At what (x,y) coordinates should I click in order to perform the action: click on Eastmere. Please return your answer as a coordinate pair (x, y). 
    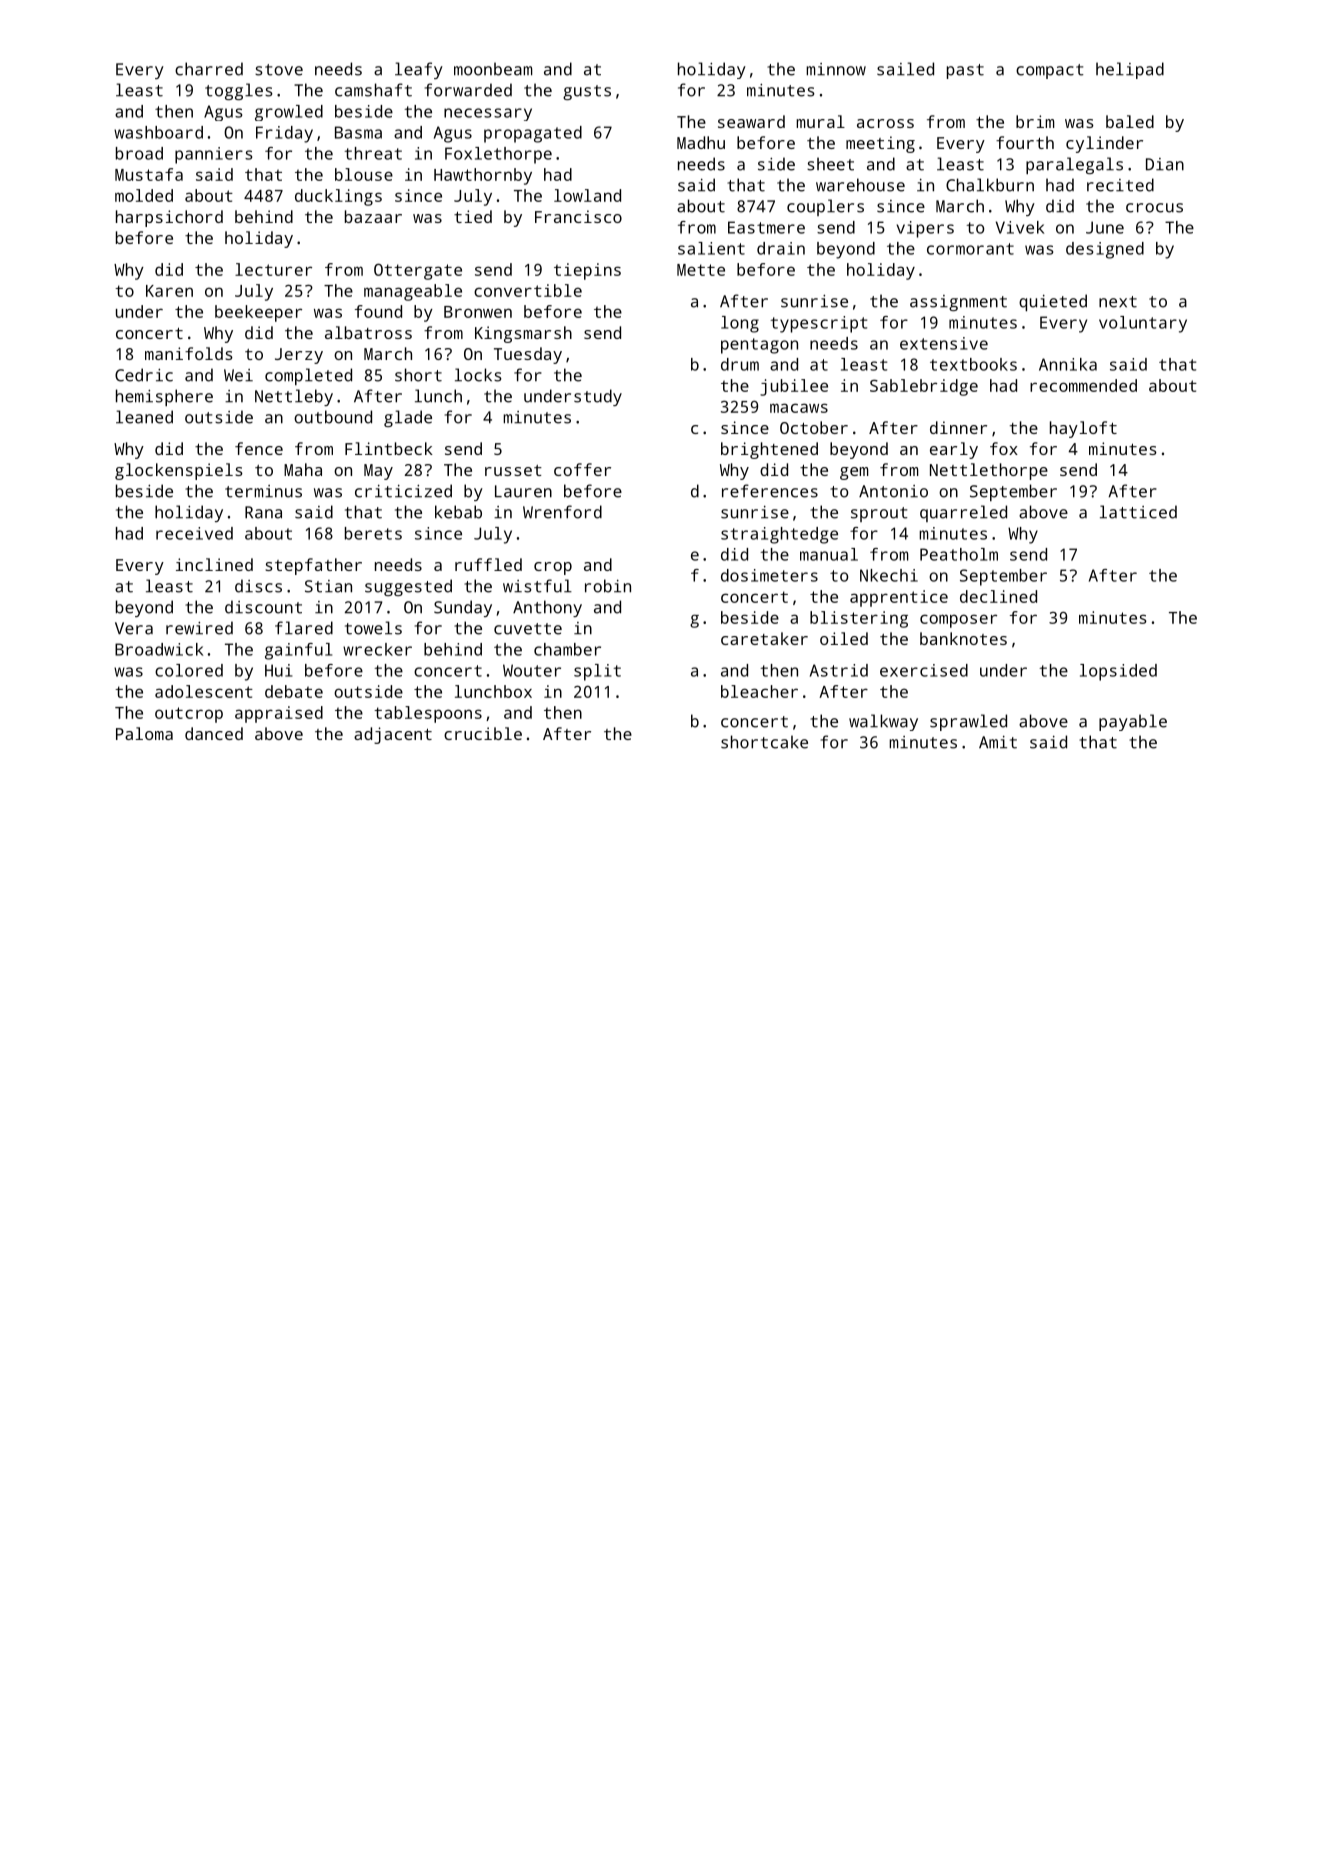
    Looking at the image, I should click on (766, 227).
